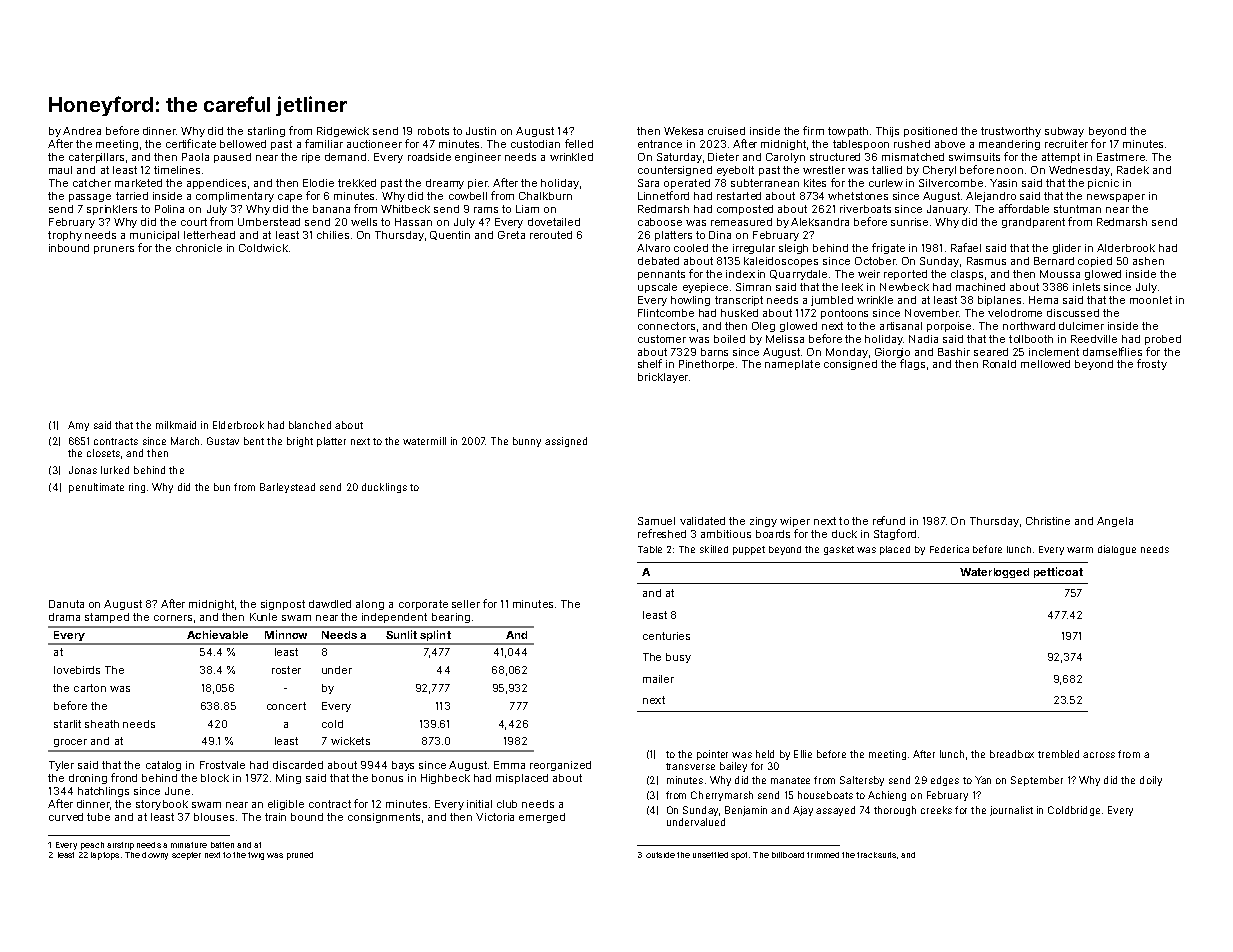 The width and height of the image is (1233, 952). I want to click on sprinklers, so click(112, 210).
